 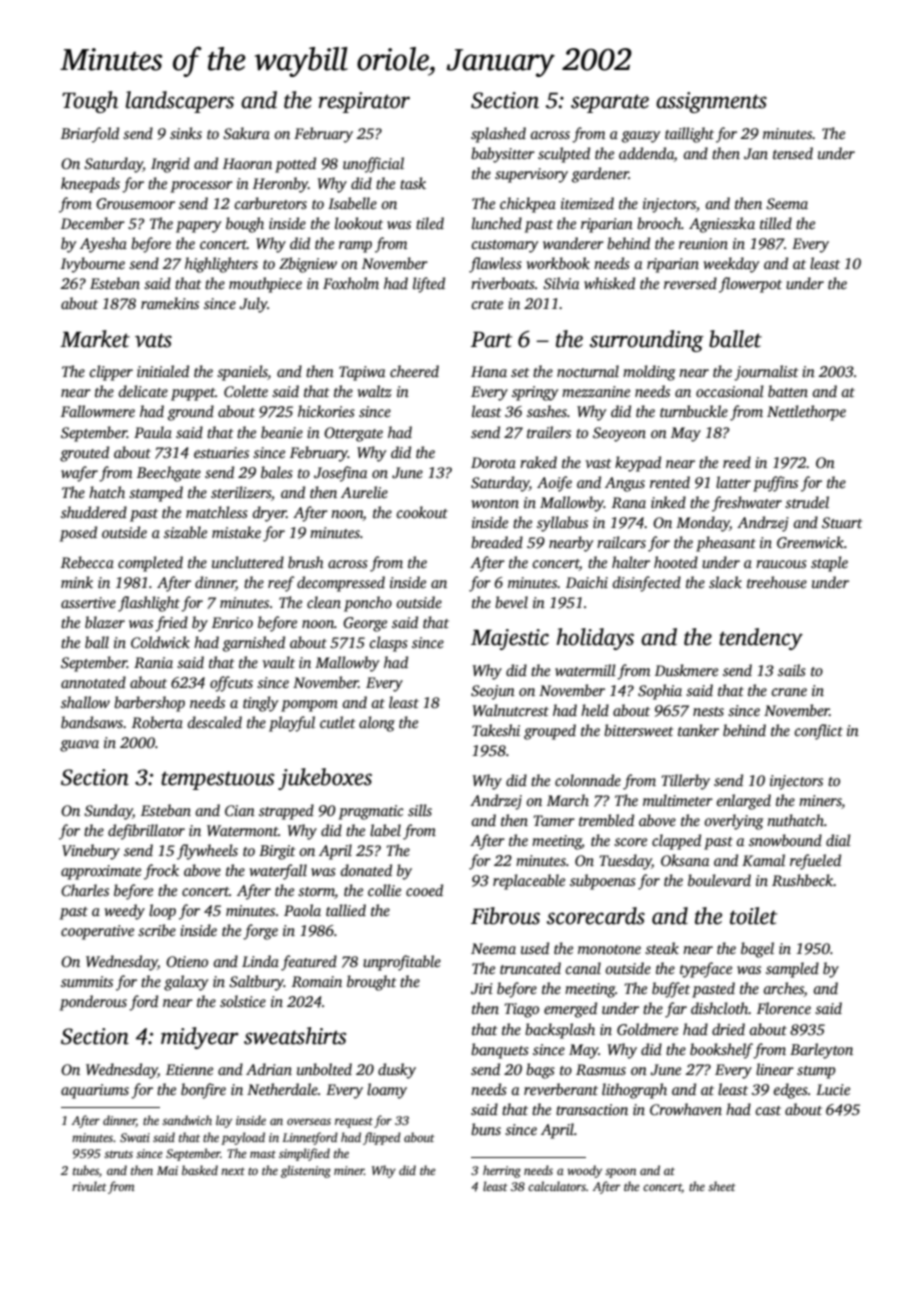 What do you see at coordinates (838, 840) in the screenshot?
I see `dial` at bounding box center [838, 840].
